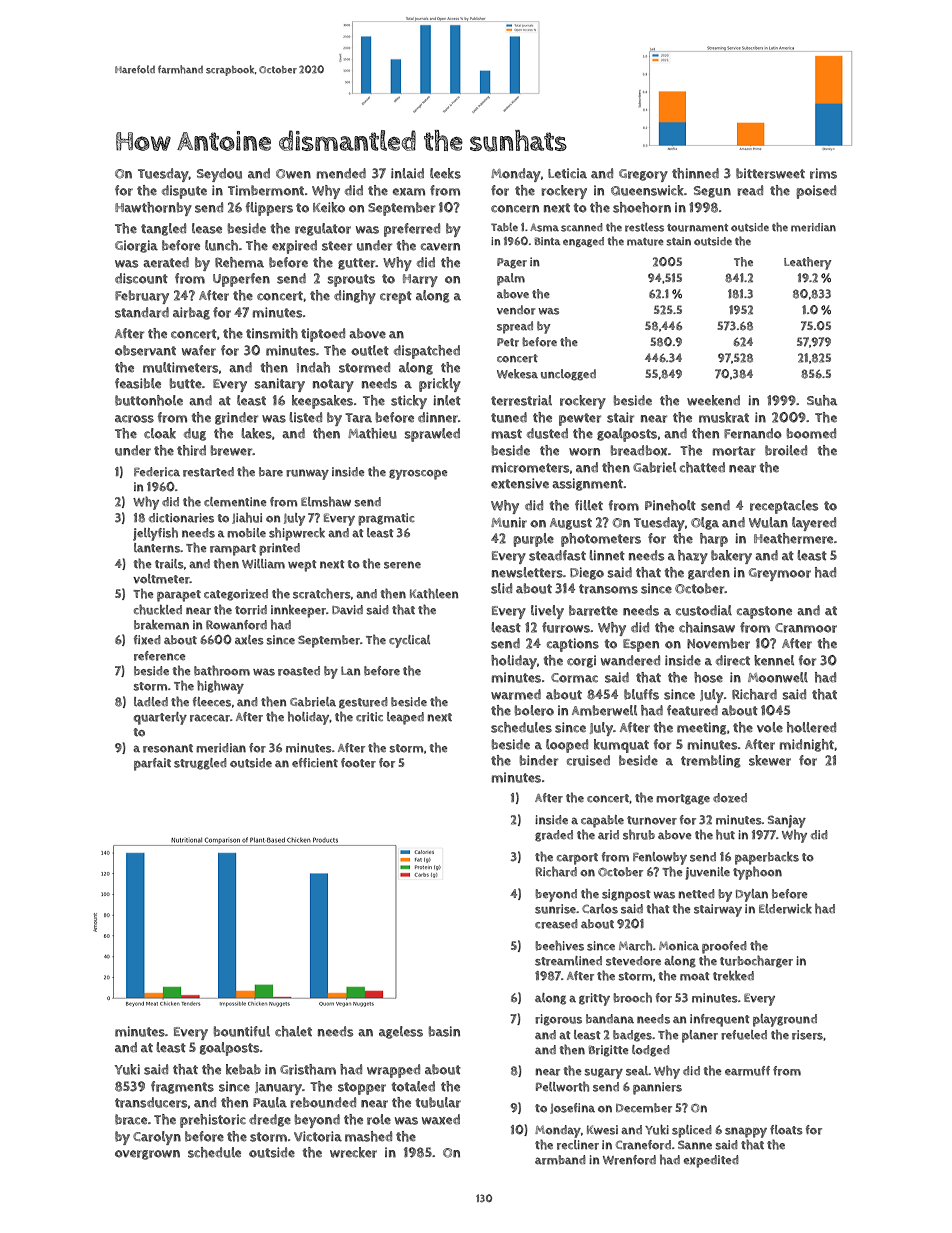  I want to click on basin, so click(444, 1031).
